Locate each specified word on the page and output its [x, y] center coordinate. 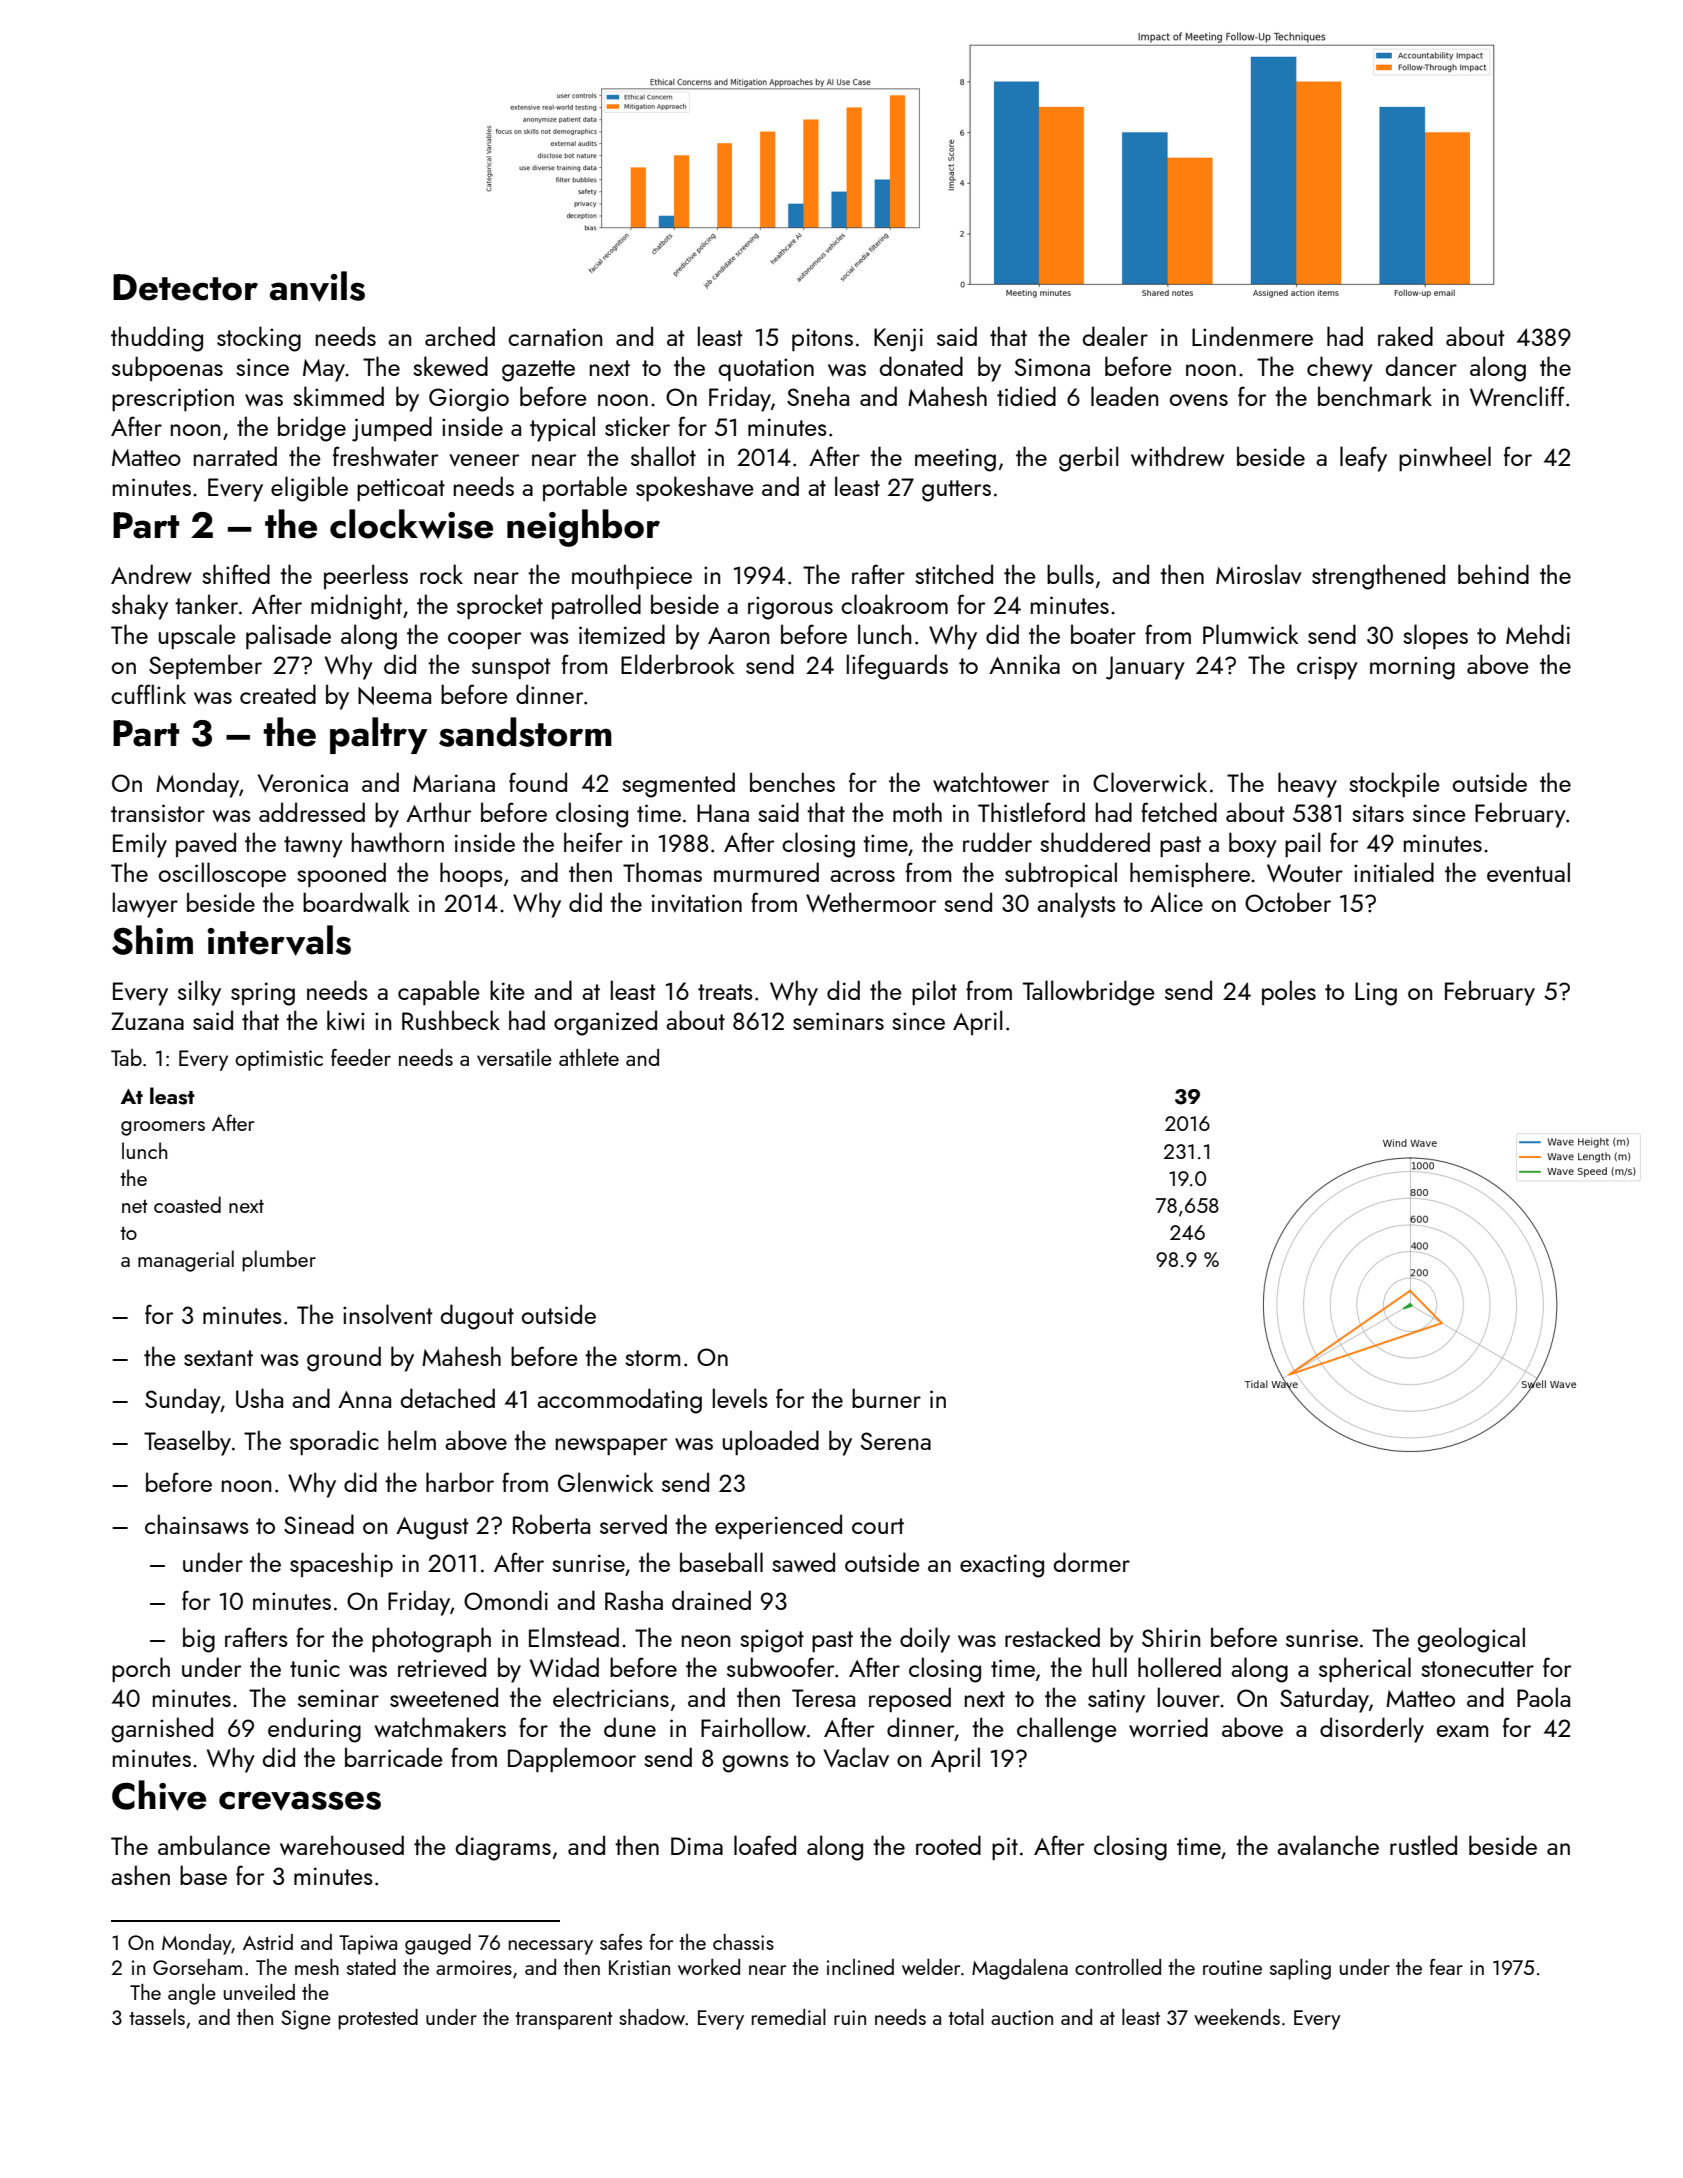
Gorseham [197, 1967]
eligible [309, 489]
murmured [766, 872]
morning [1412, 668]
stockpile [1394, 784]
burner [886, 1398]
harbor [460, 1482]
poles [1289, 992]
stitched [954, 574]
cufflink [148, 694]
